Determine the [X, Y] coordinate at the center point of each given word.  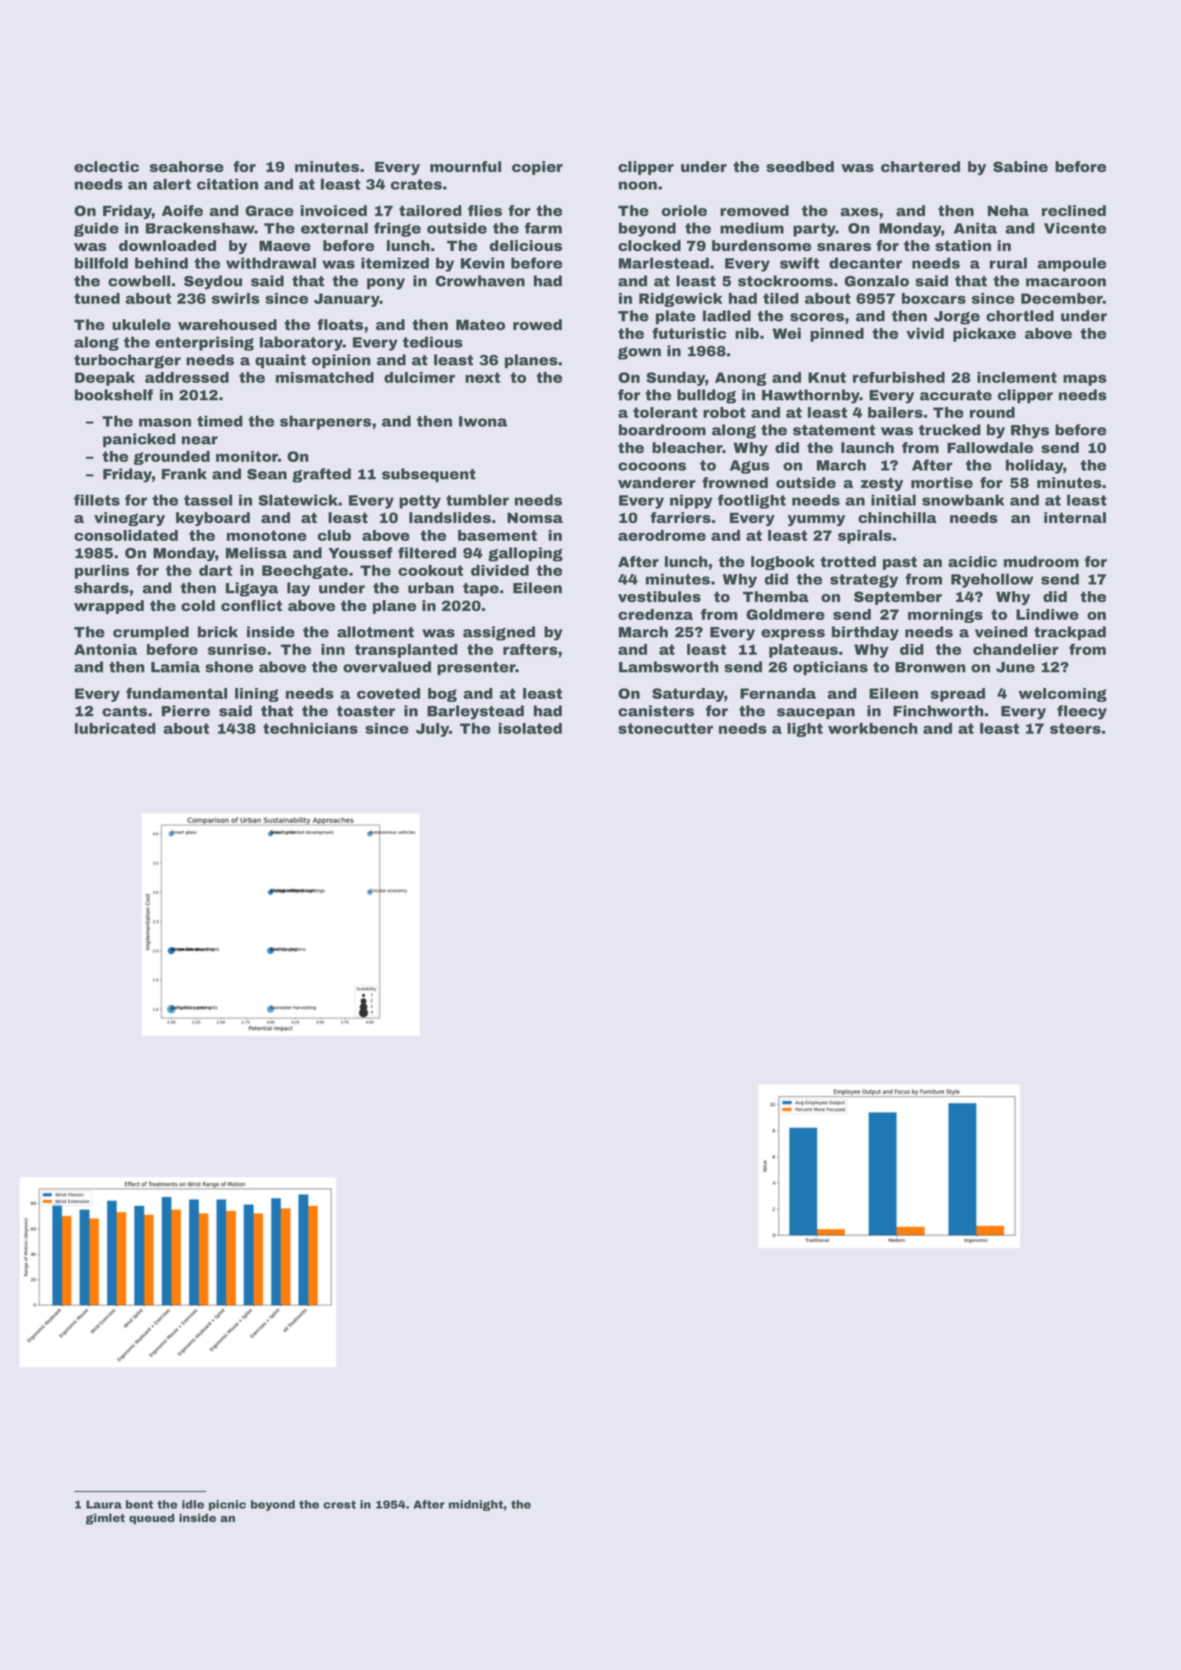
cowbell [139, 281]
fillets [97, 500]
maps [1085, 380]
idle [193, 1504]
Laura [104, 1504]
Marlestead [664, 263]
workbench [873, 728]
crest [339, 1504]
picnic [227, 1505]
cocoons [652, 466]
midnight [476, 1505]
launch [867, 447]
